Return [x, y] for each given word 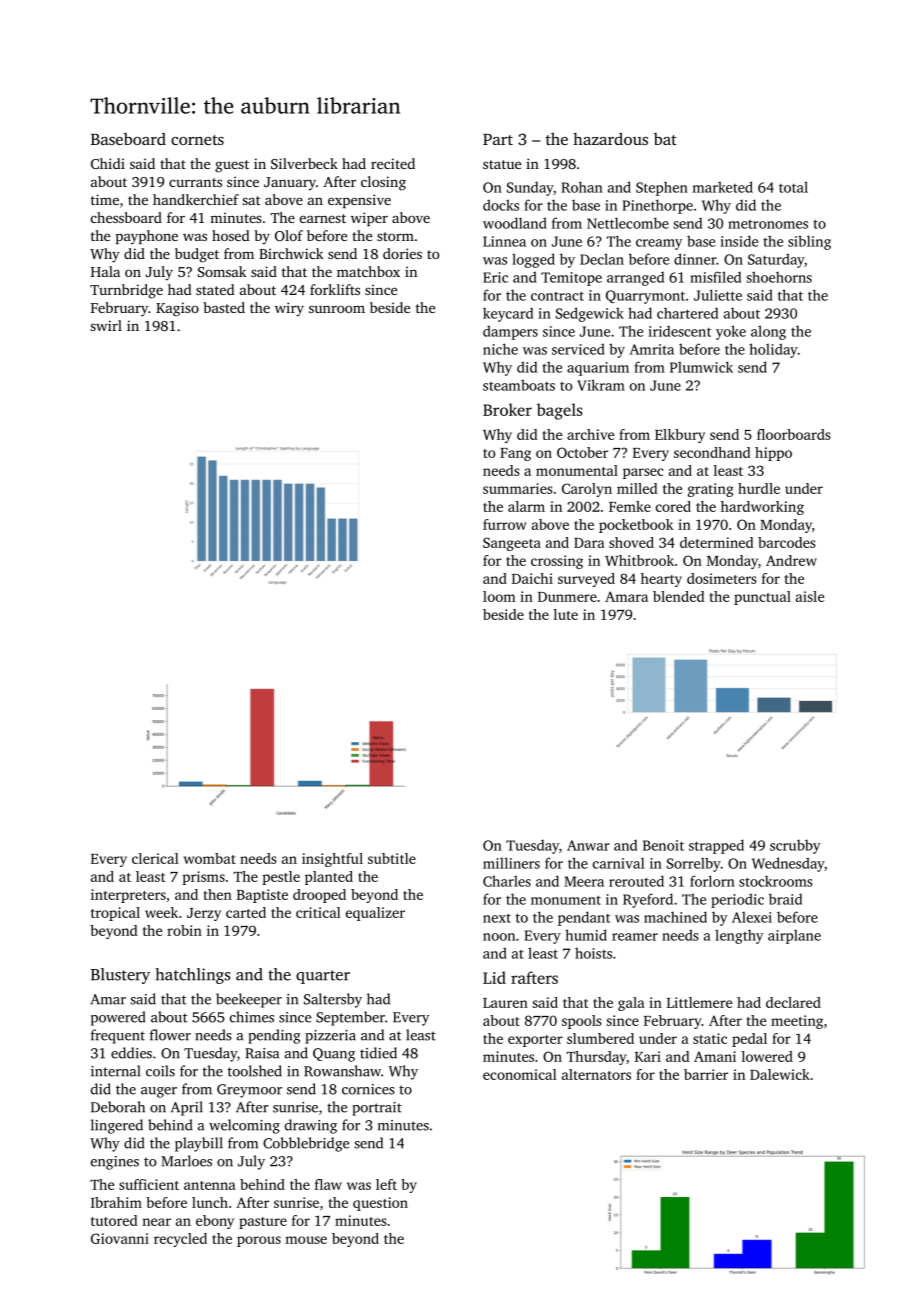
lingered [117, 1126]
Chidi [108, 163]
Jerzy [204, 914]
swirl [106, 325]
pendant [584, 918]
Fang [515, 454]
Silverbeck [304, 163]
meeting [797, 1022]
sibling [809, 242]
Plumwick [701, 367]
